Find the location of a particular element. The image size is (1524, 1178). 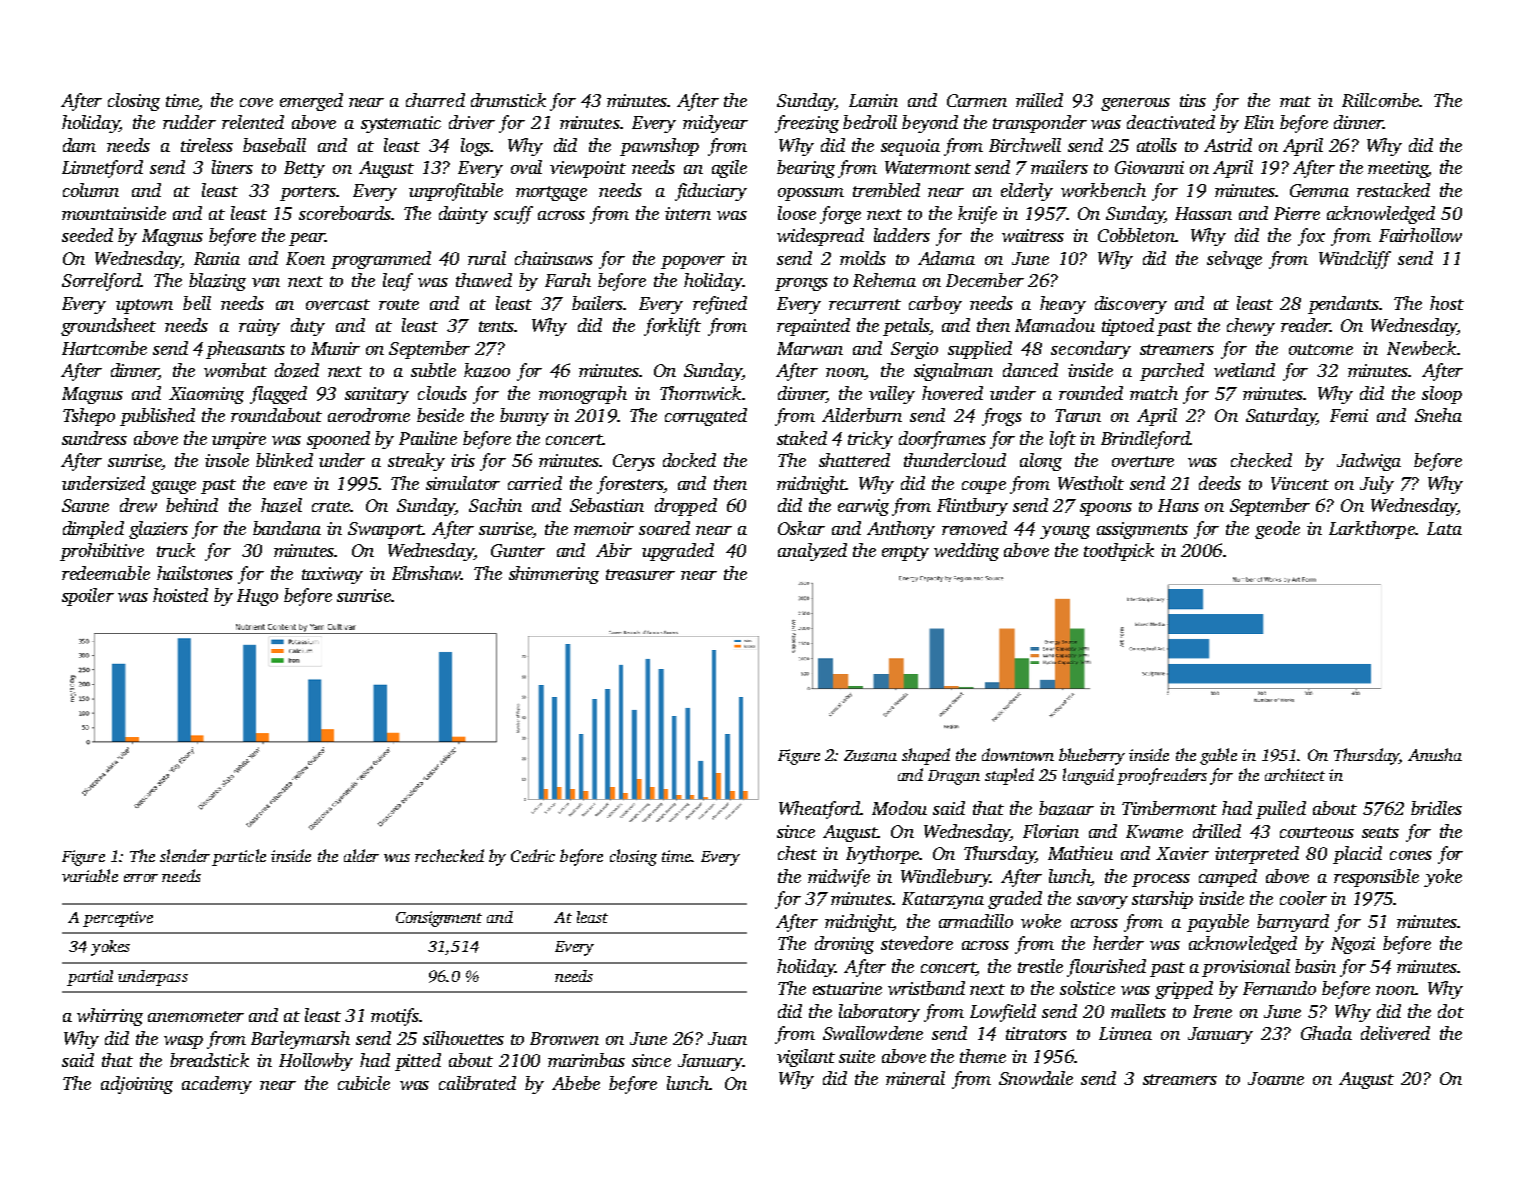

geode is located at coordinates (1277, 530).
